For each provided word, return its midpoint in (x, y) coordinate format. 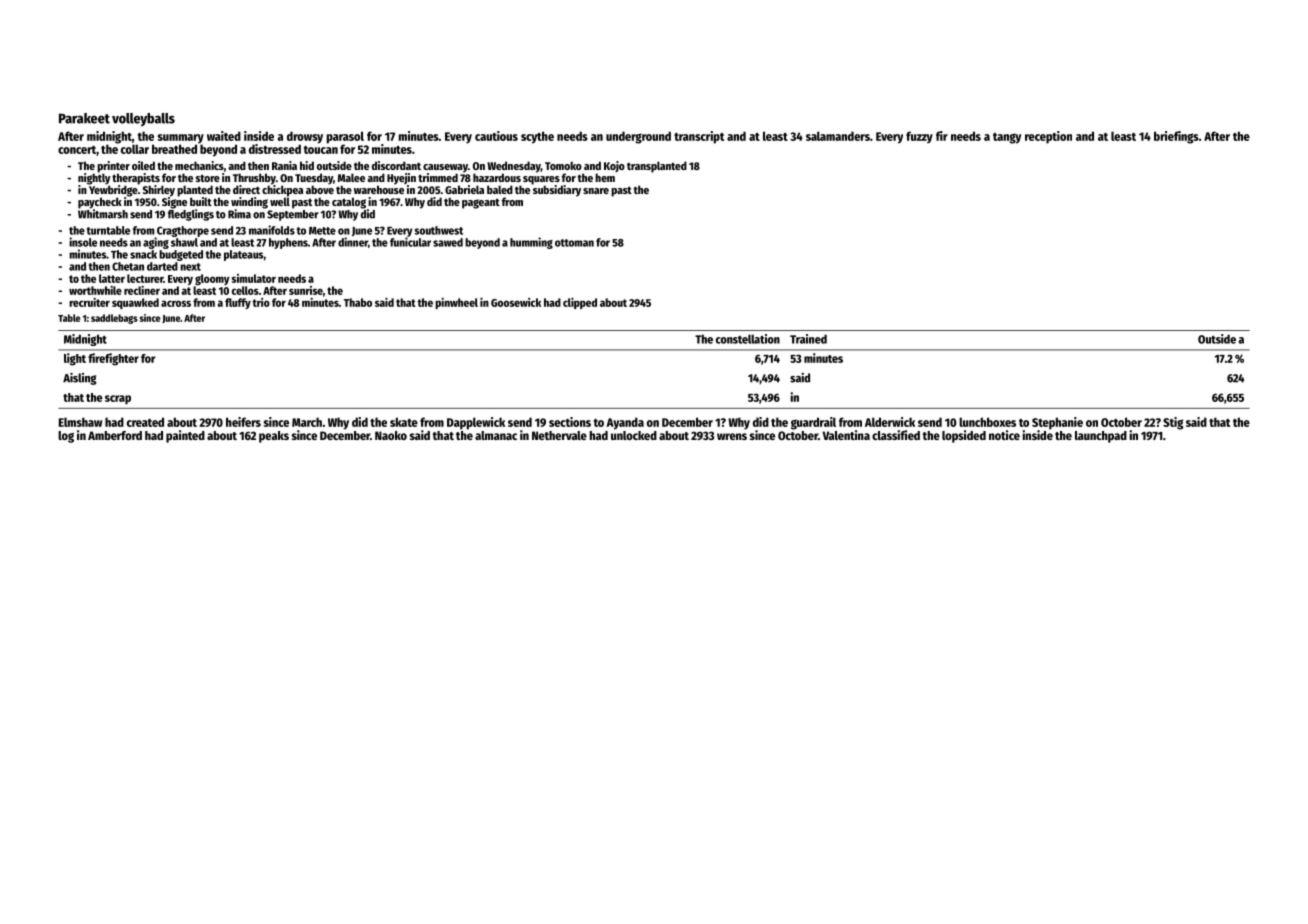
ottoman (574, 243)
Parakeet (84, 118)
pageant (481, 203)
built (201, 201)
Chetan (128, 266)
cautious (496, 136)
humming (531, 243)
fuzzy (919, 137)
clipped (580, 303)
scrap (118, 400)
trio (261, 302)
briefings (1176, 137)
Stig (1173, 423)
